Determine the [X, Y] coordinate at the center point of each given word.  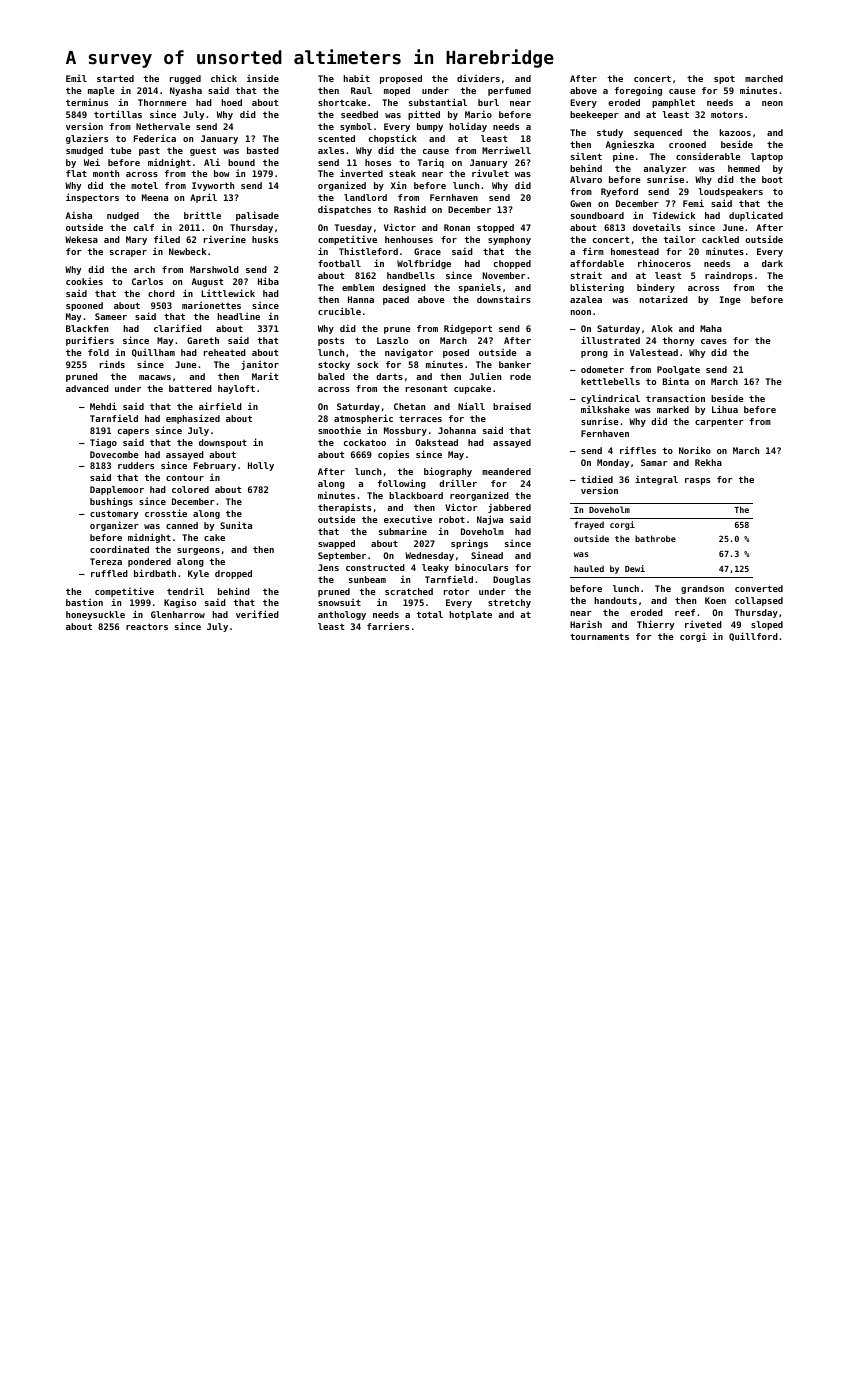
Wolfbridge [424, 264]
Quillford [753, 636]
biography [448, 472]
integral [656, 480]
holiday [468, 127]
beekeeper [594, 115]
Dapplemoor [117, 490]
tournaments [599, 636]
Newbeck [187, 251]
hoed [231, 102]
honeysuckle [95, 615]
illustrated [610, 340]
